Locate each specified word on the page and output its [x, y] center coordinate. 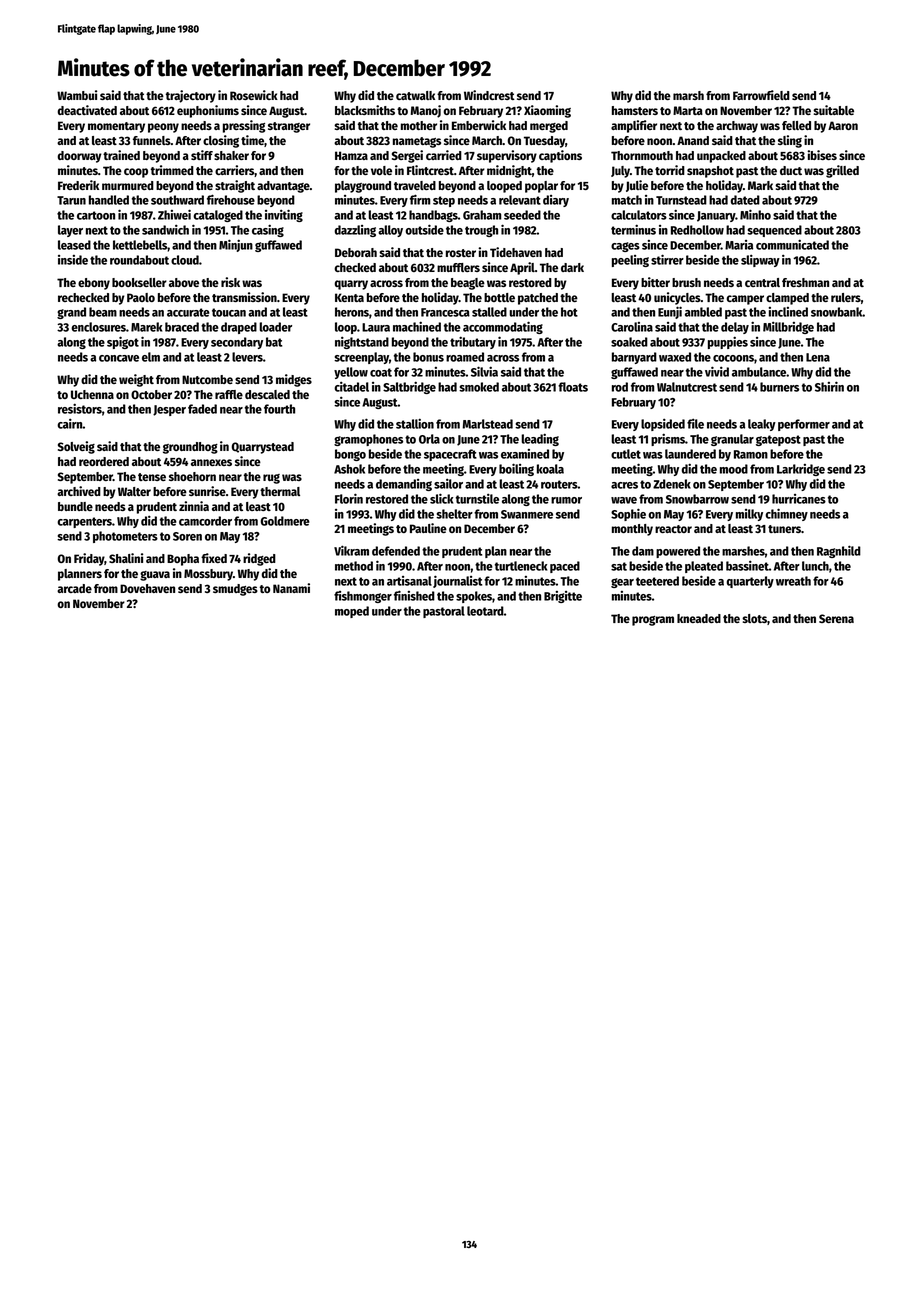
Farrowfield [761, 95]
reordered [104, 461]
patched [538, 299]
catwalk [415, 95]
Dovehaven [147, 588]
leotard [485, 611]
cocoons [733, 358]
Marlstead [487, 424]
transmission [244, 297]
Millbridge [788, 328]
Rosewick [254, 95]
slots [754, 618]
